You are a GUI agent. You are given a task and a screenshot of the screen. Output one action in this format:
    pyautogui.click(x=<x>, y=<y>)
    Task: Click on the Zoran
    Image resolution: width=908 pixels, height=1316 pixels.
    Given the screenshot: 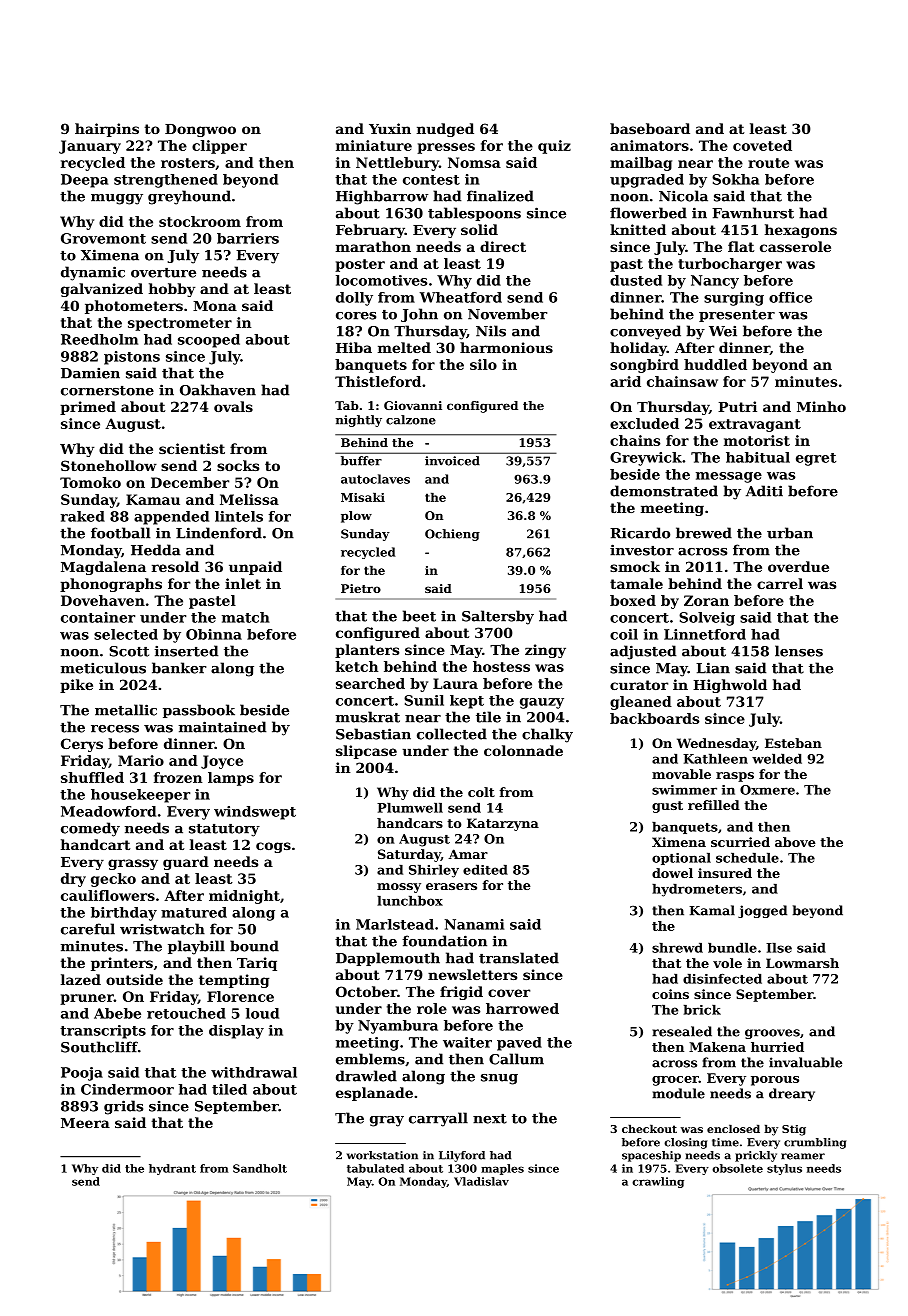 What is the action you would take?
    pyautogui.click(x=706, y=600)
